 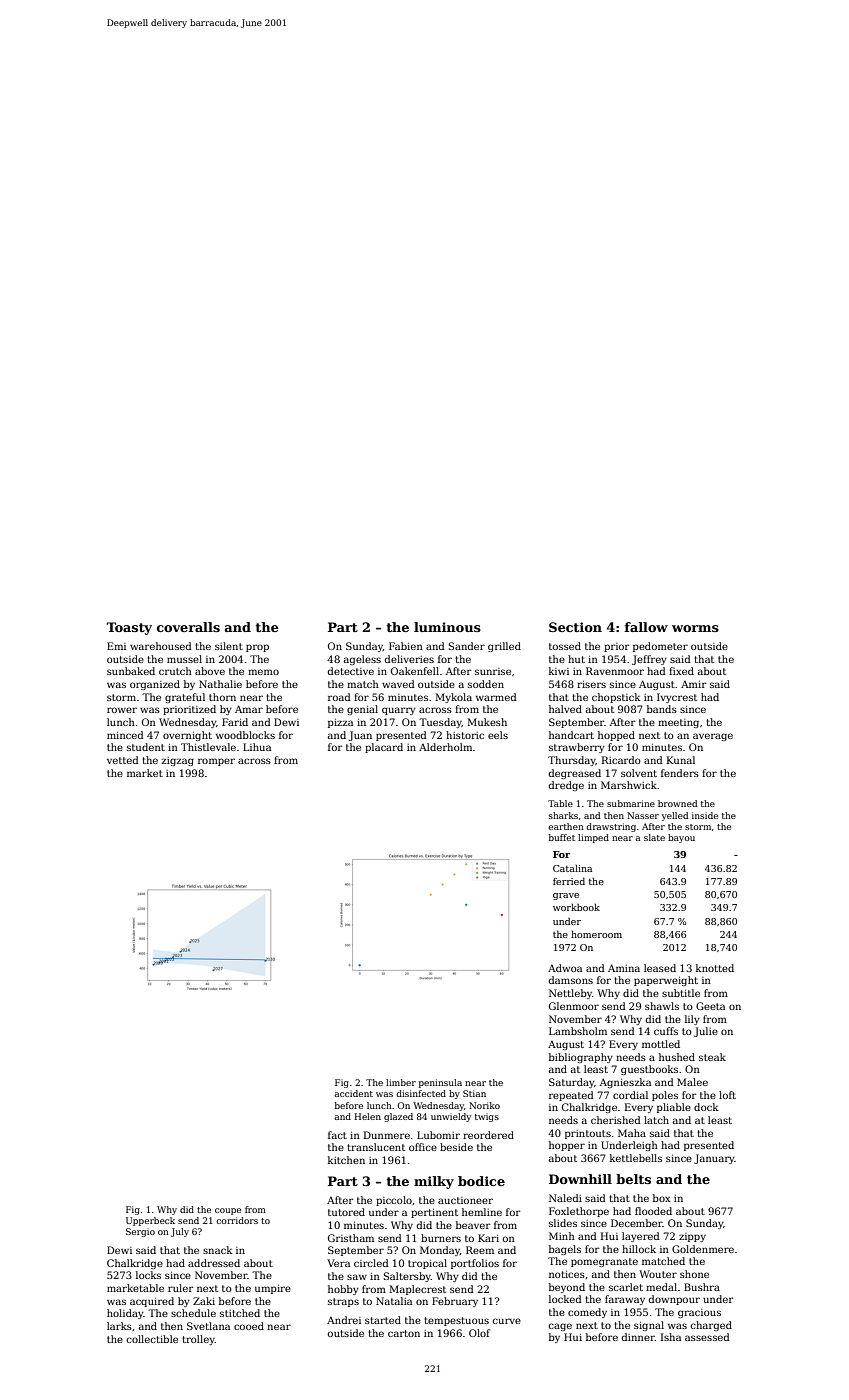 What do you see at coordinates (404, 1333) in the screenshot?
I see `carton` at bounding box center [404, 1333].
